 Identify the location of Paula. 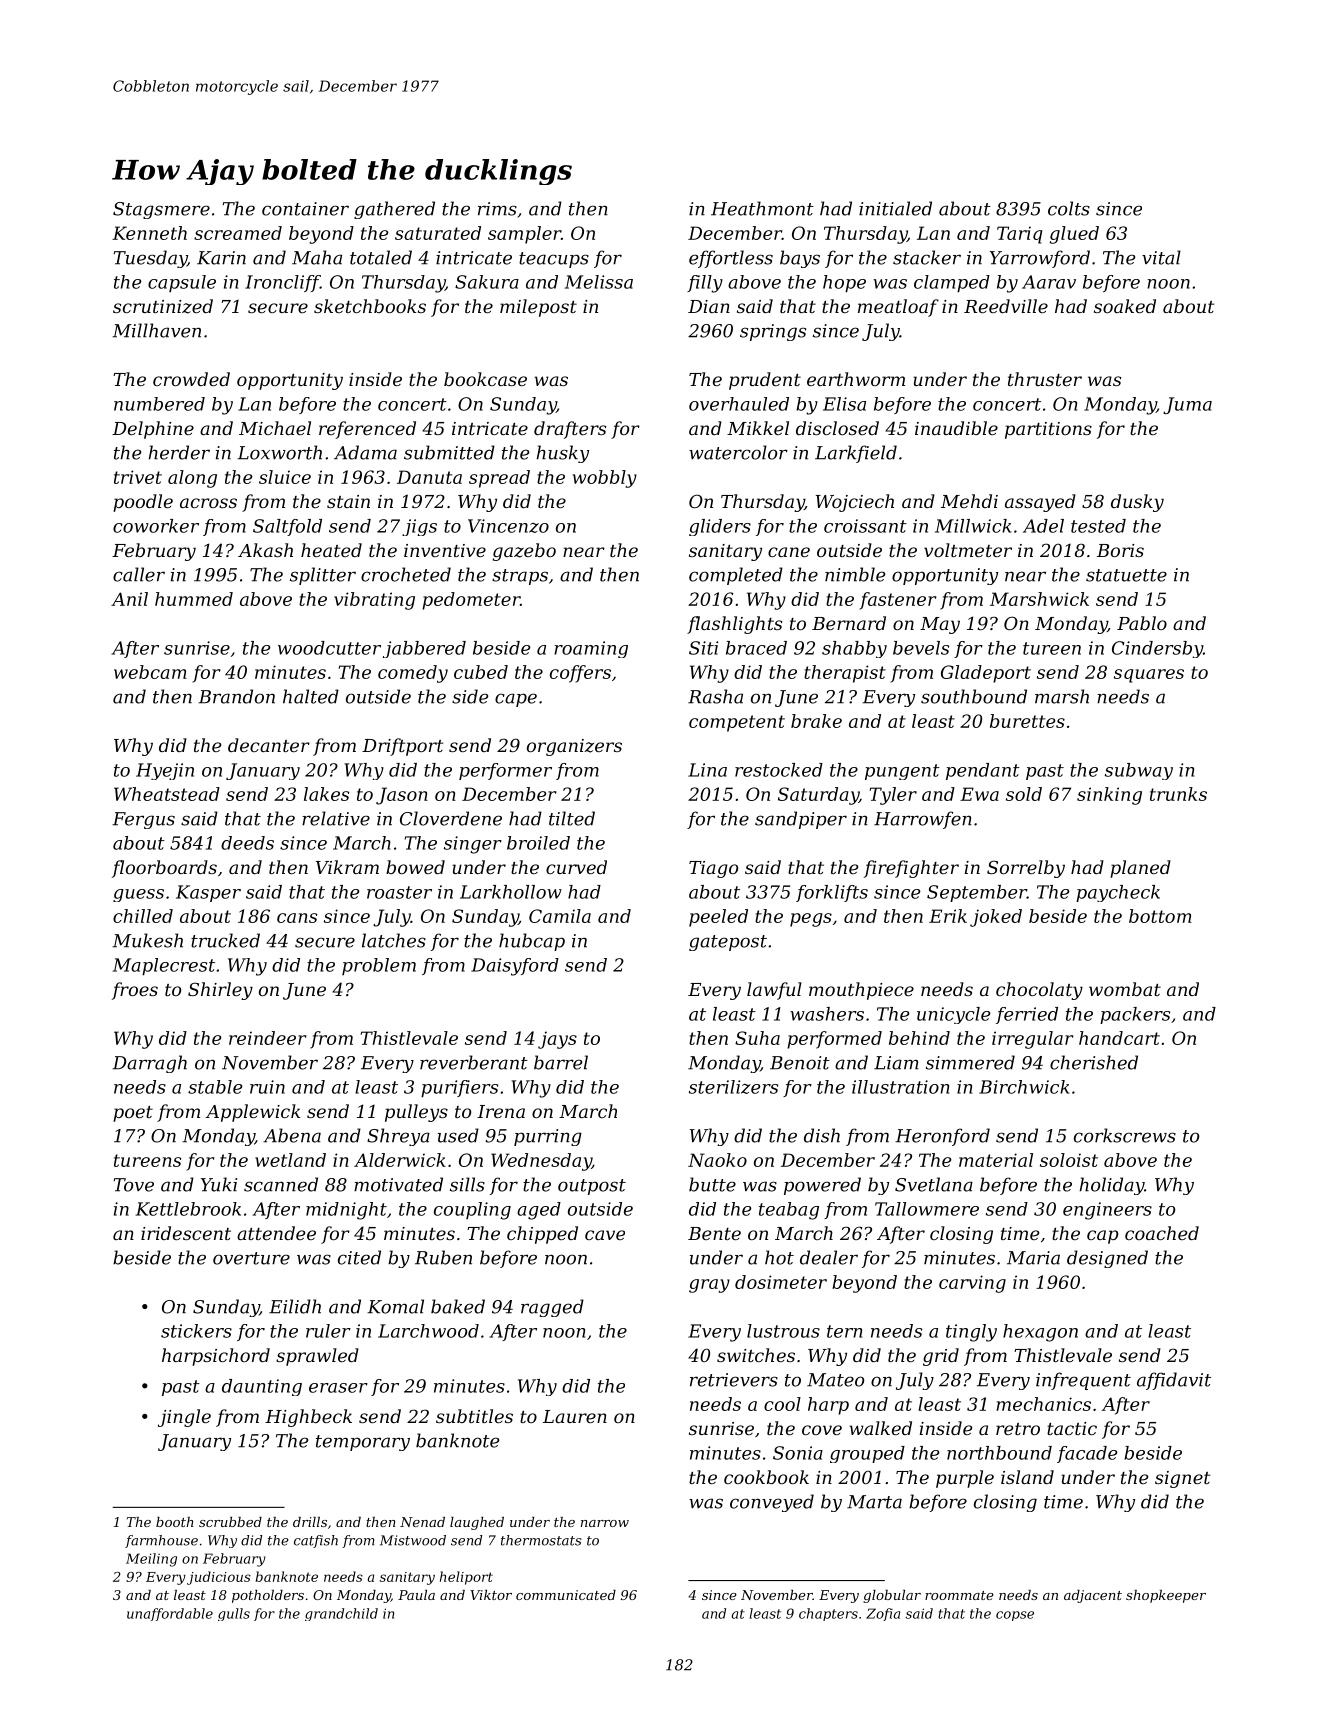
(416, 1595).
